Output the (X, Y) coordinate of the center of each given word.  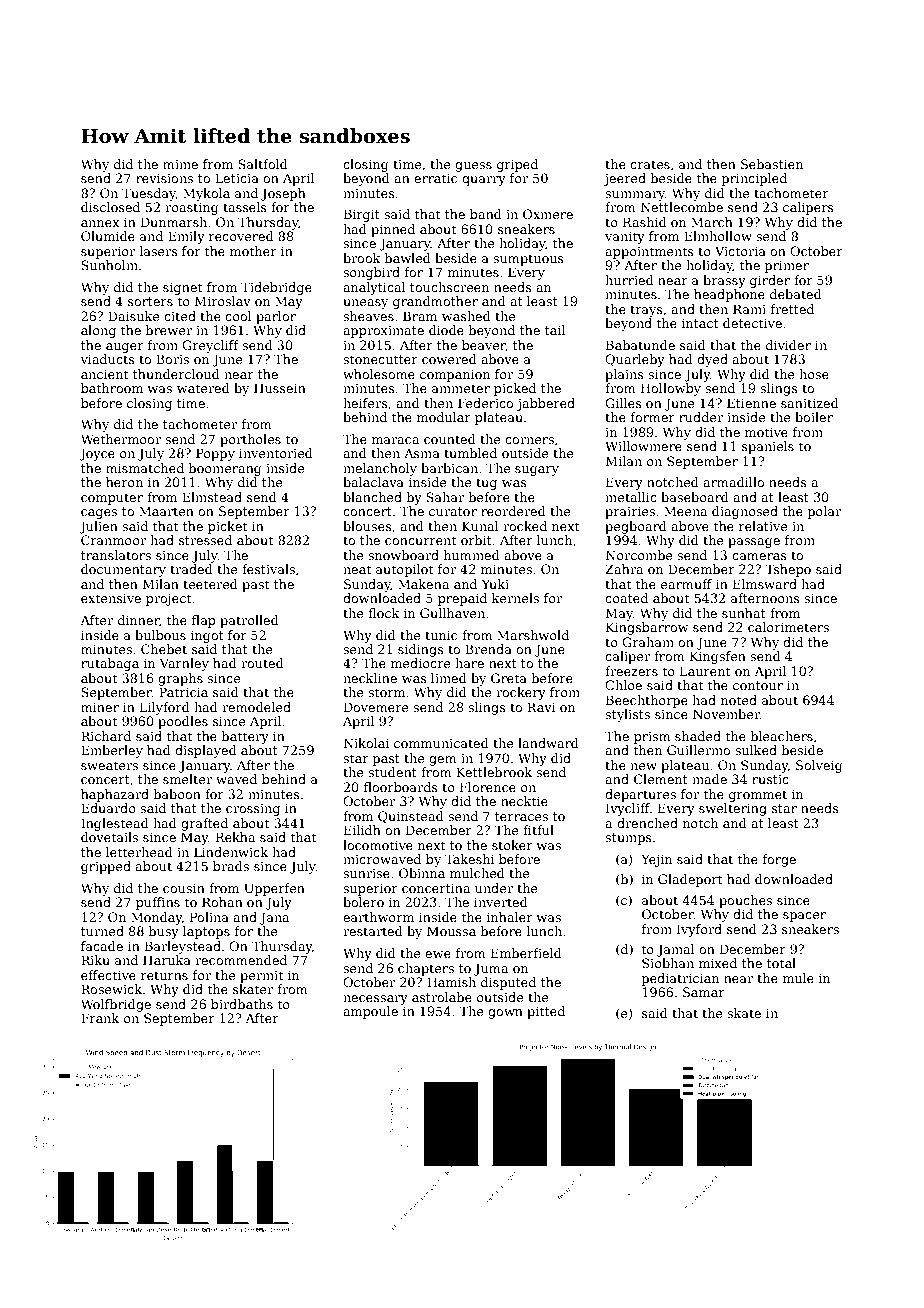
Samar (704, 992)
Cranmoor (113, 540)
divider (788, 345)
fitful (538, 830)
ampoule (370, 1012)
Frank (100, 1018)
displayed (206, 751)
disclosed (110, 207)
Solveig (819, 766)
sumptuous (528, 260)
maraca (395, 440)
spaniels (768, 447)
